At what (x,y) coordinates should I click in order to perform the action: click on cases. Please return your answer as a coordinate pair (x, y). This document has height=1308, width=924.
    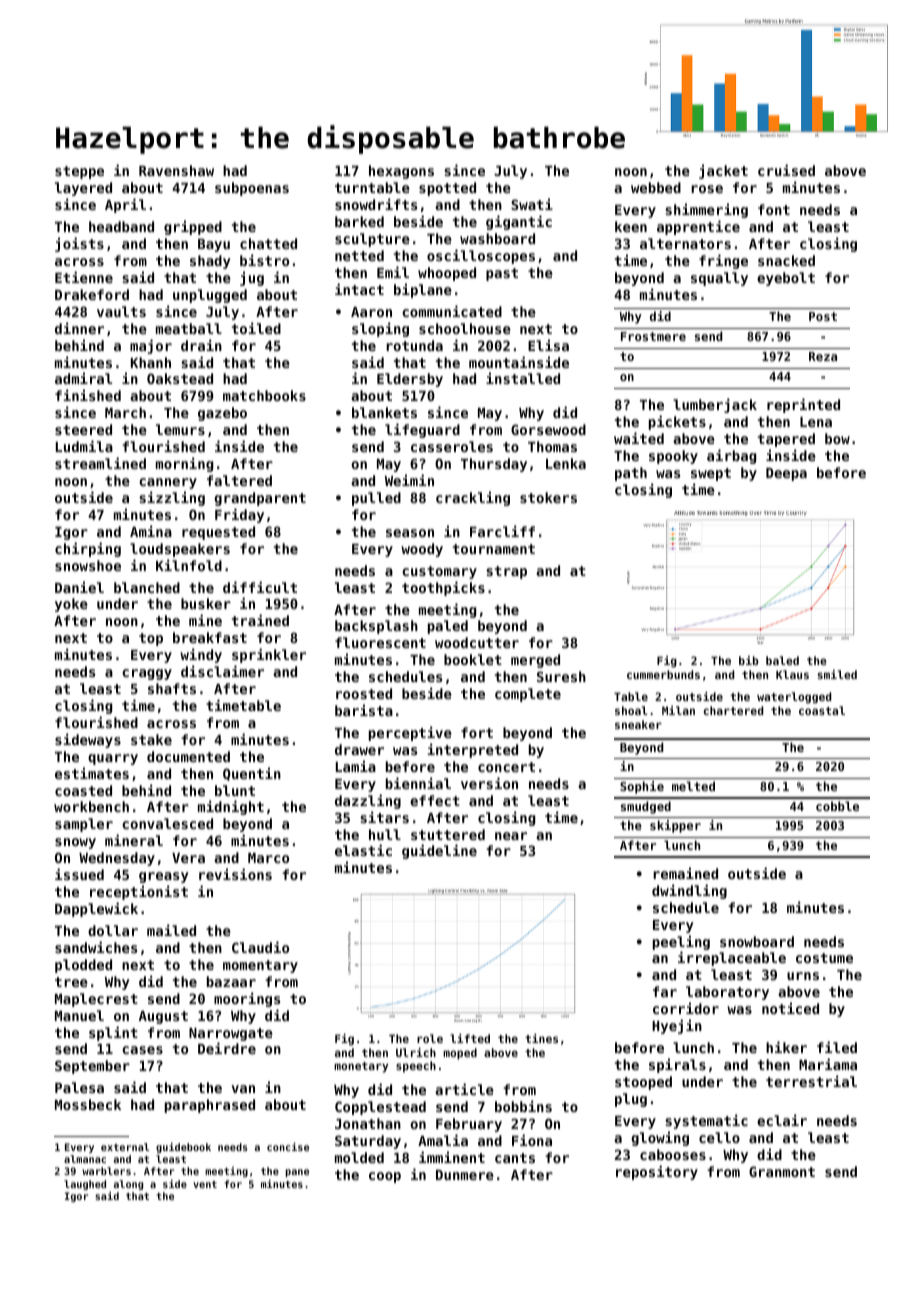
    Looking at the image, I should click on (142, 1050).
